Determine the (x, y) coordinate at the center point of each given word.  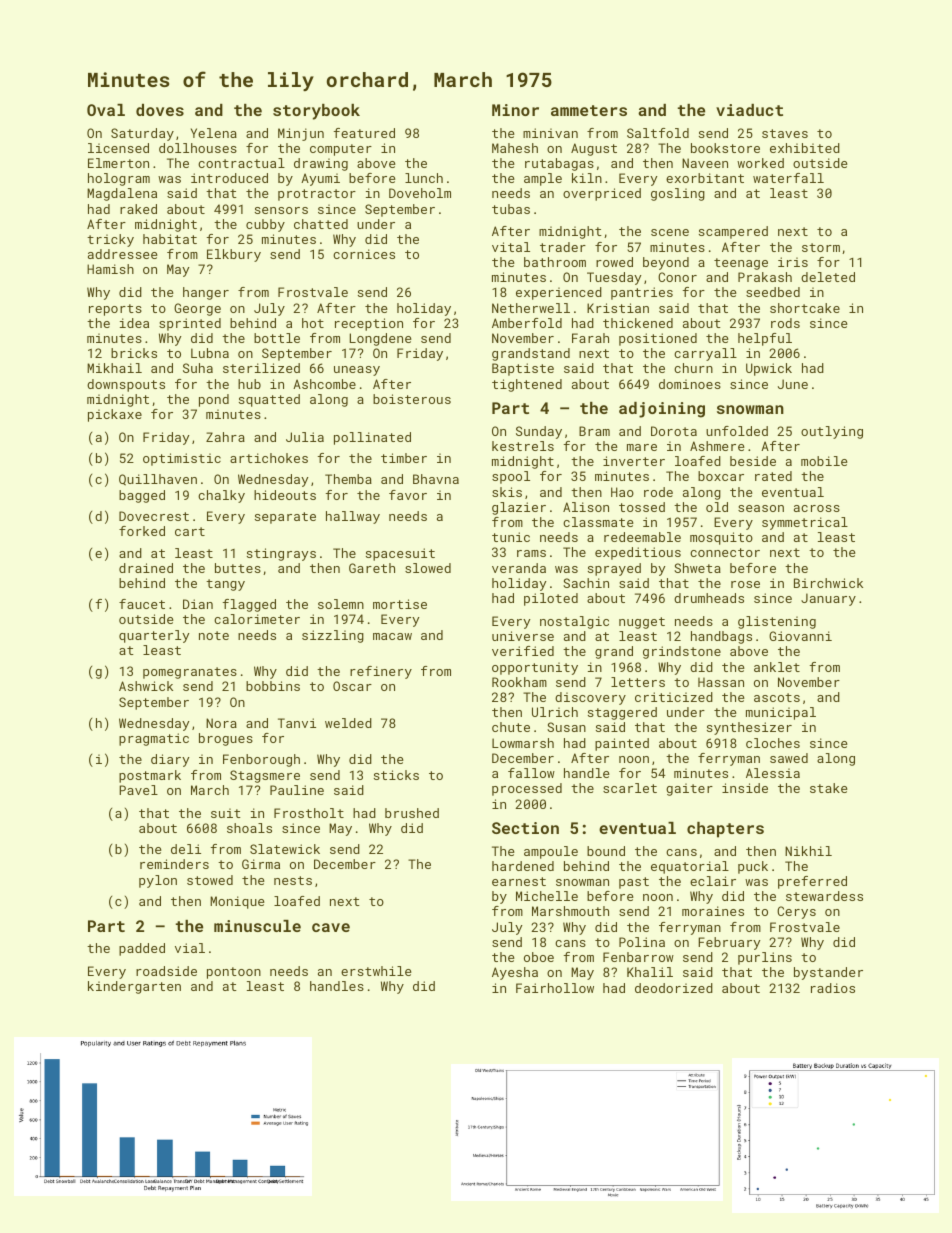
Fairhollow (555, 988)
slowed (428, 568)
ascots (777, 697)
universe (523, 636)
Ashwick (146, 686)
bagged (142, 496)
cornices (364, 254)
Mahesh (515, 148)
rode (658, 492)
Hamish (110, 269)
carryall (705, 354)
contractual (241, 163)
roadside (166, 971)
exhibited (805, 148)
